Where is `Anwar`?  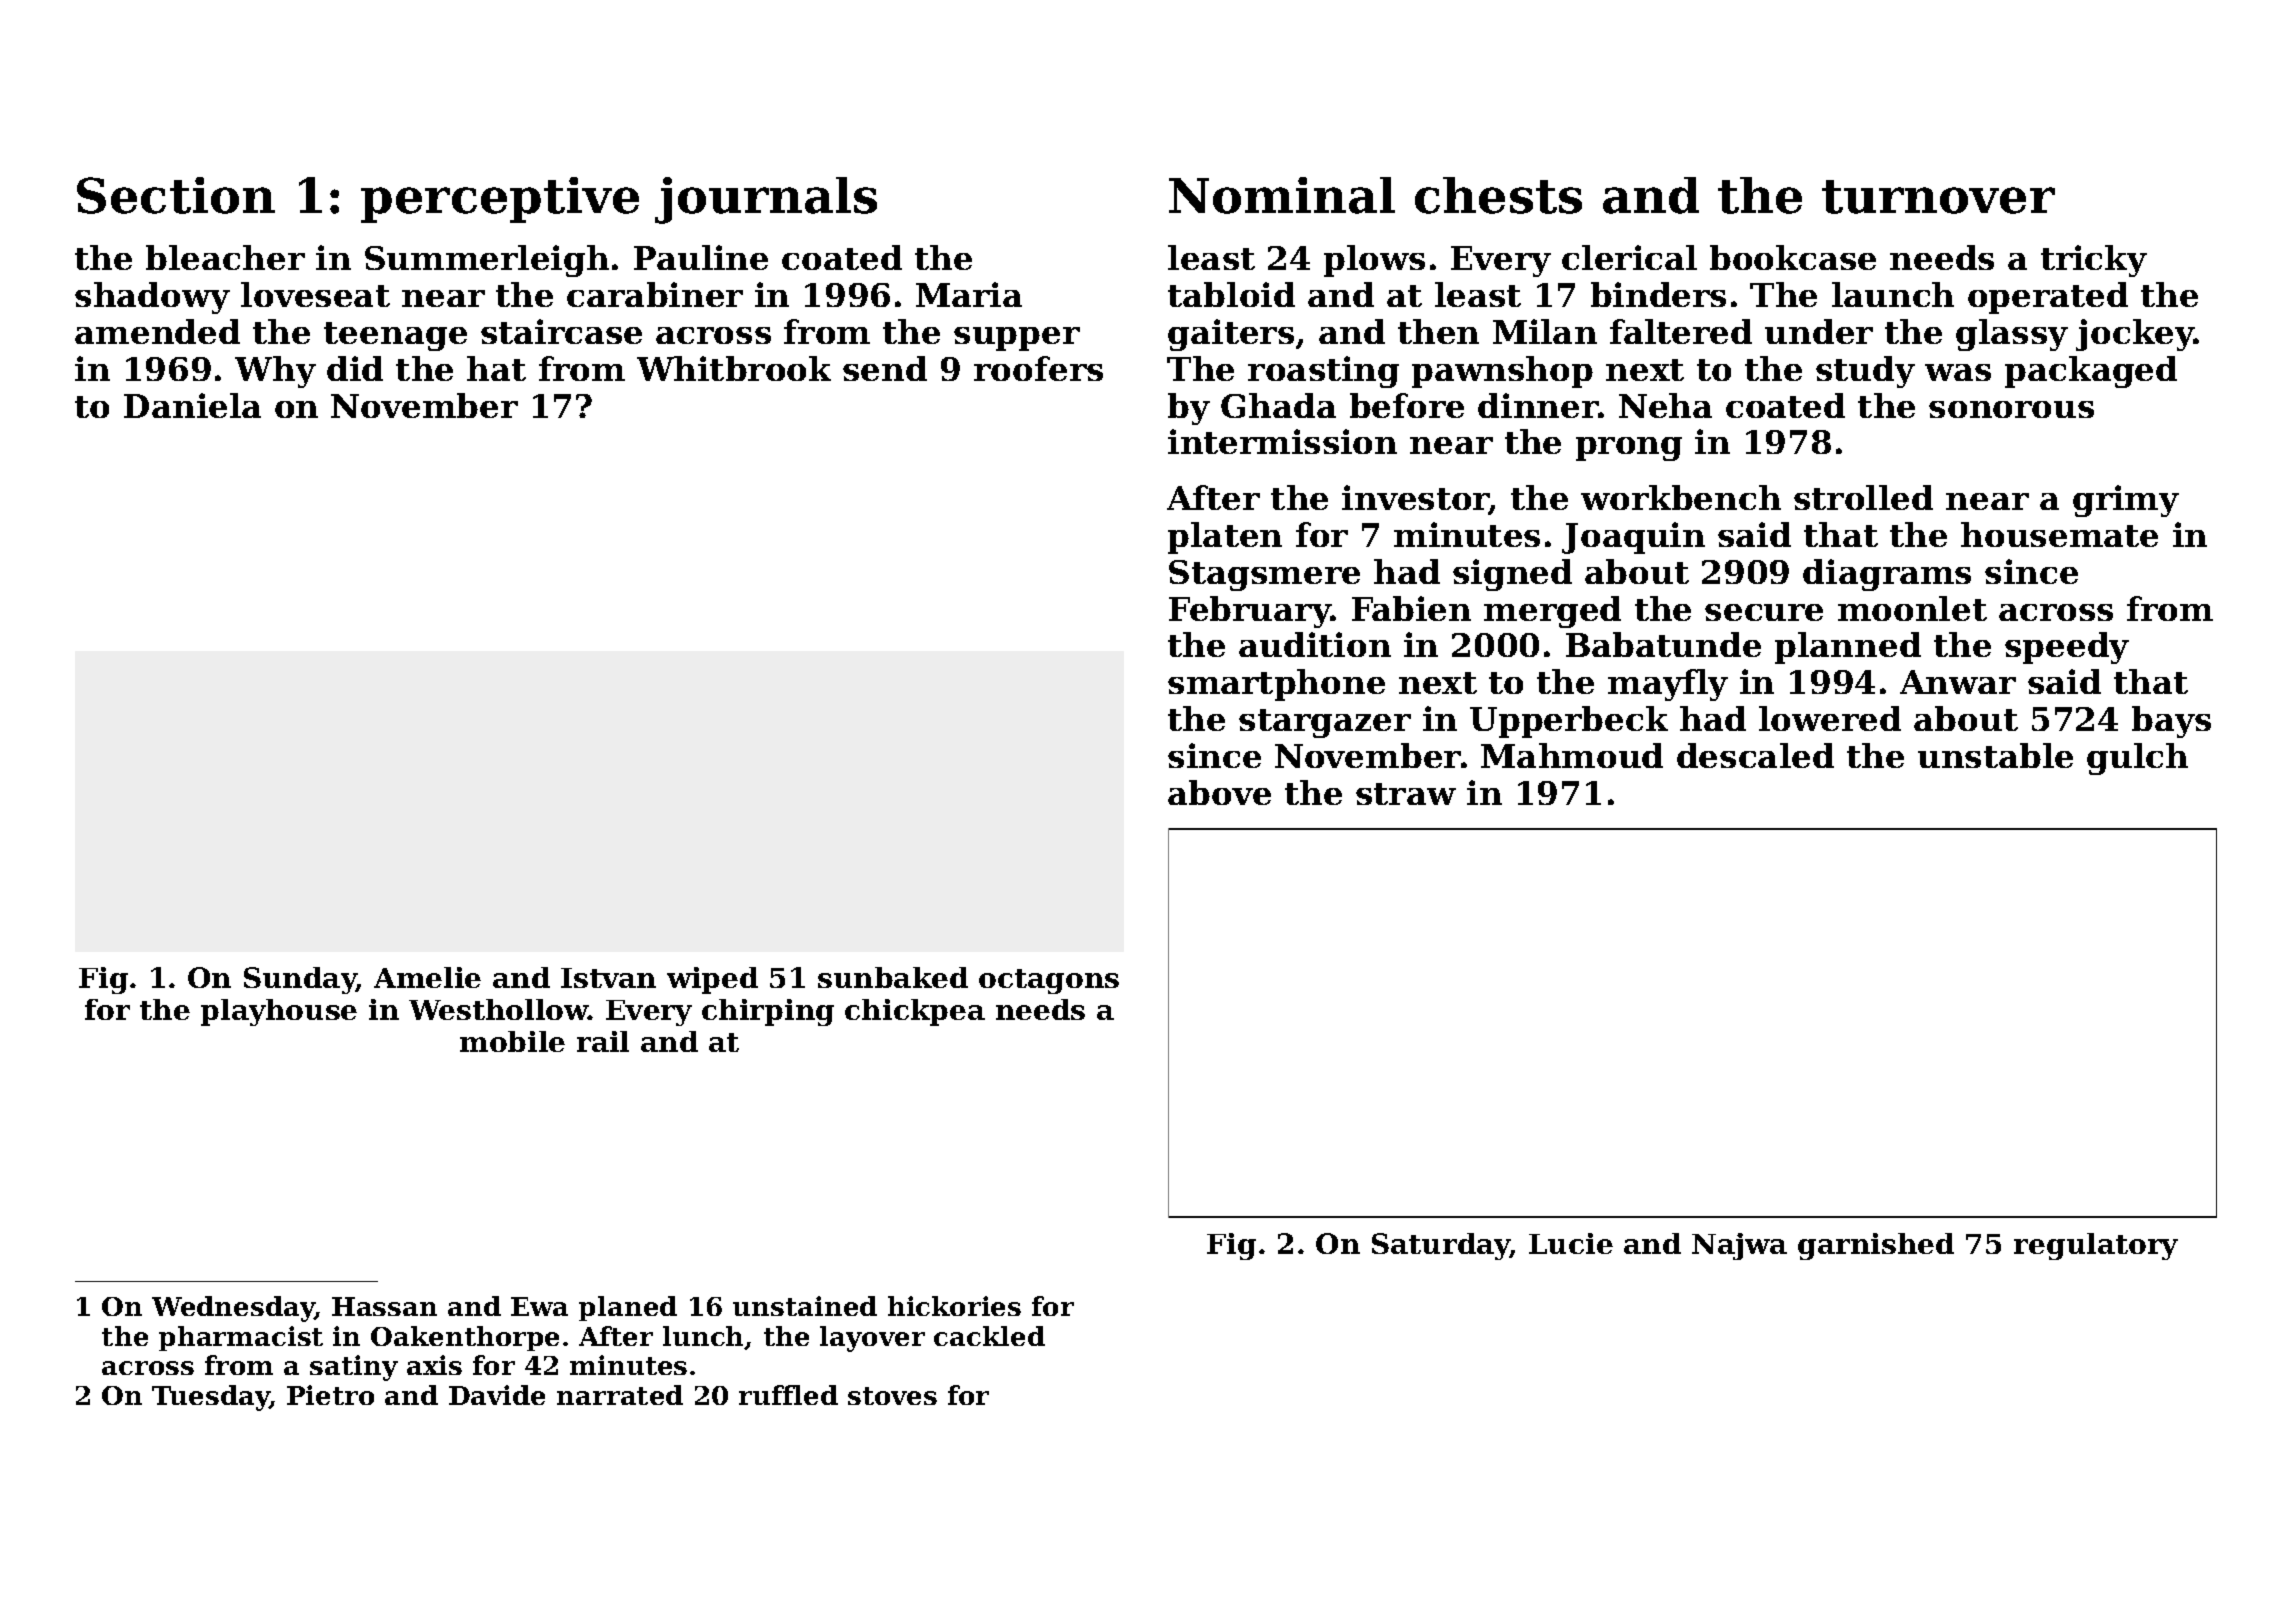 Anwar is located at coordinates (1958, 682).
